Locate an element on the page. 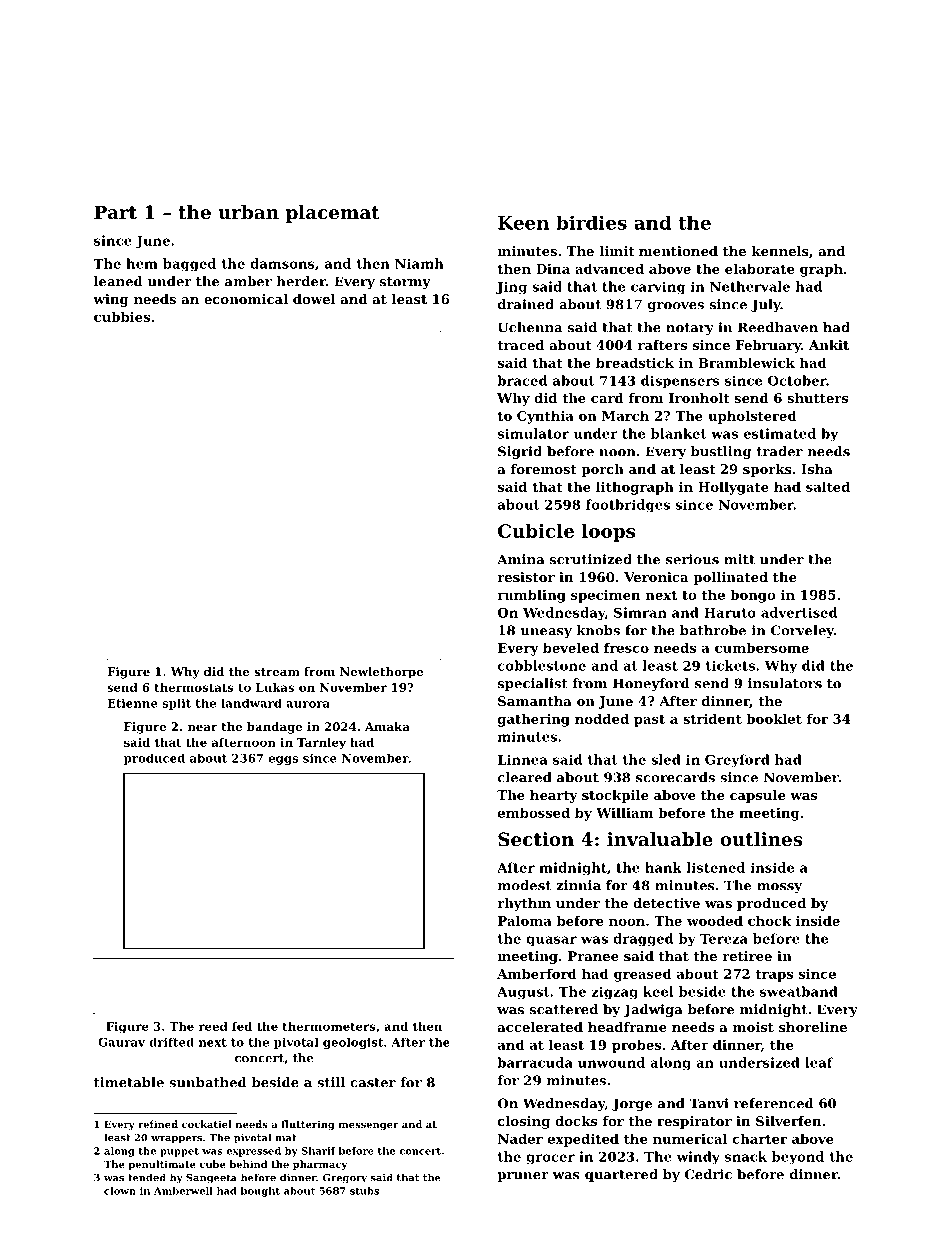  fed is located at coordinates (242, 1026).
